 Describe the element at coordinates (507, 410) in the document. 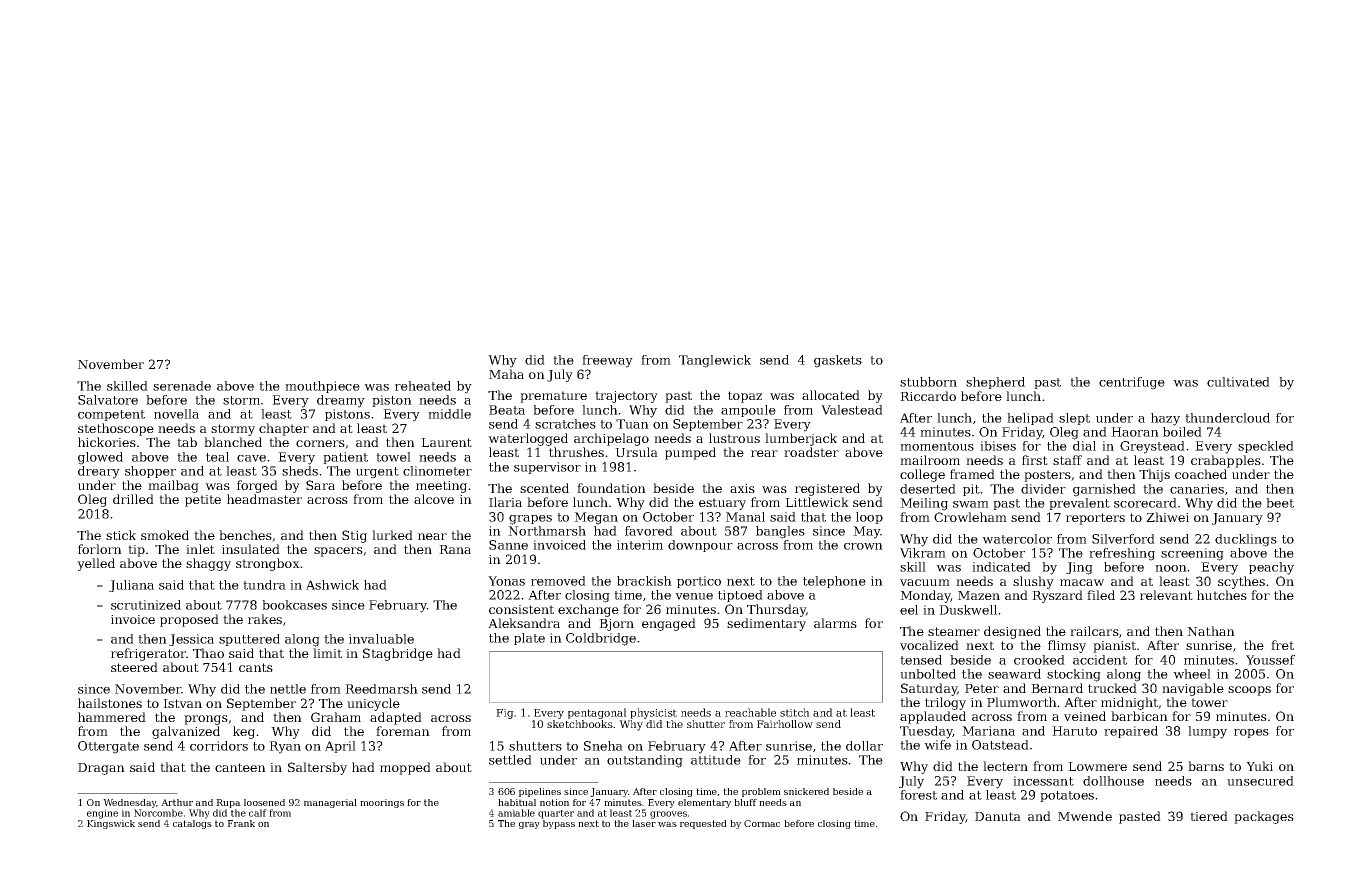

I see `Beata` at that location.
